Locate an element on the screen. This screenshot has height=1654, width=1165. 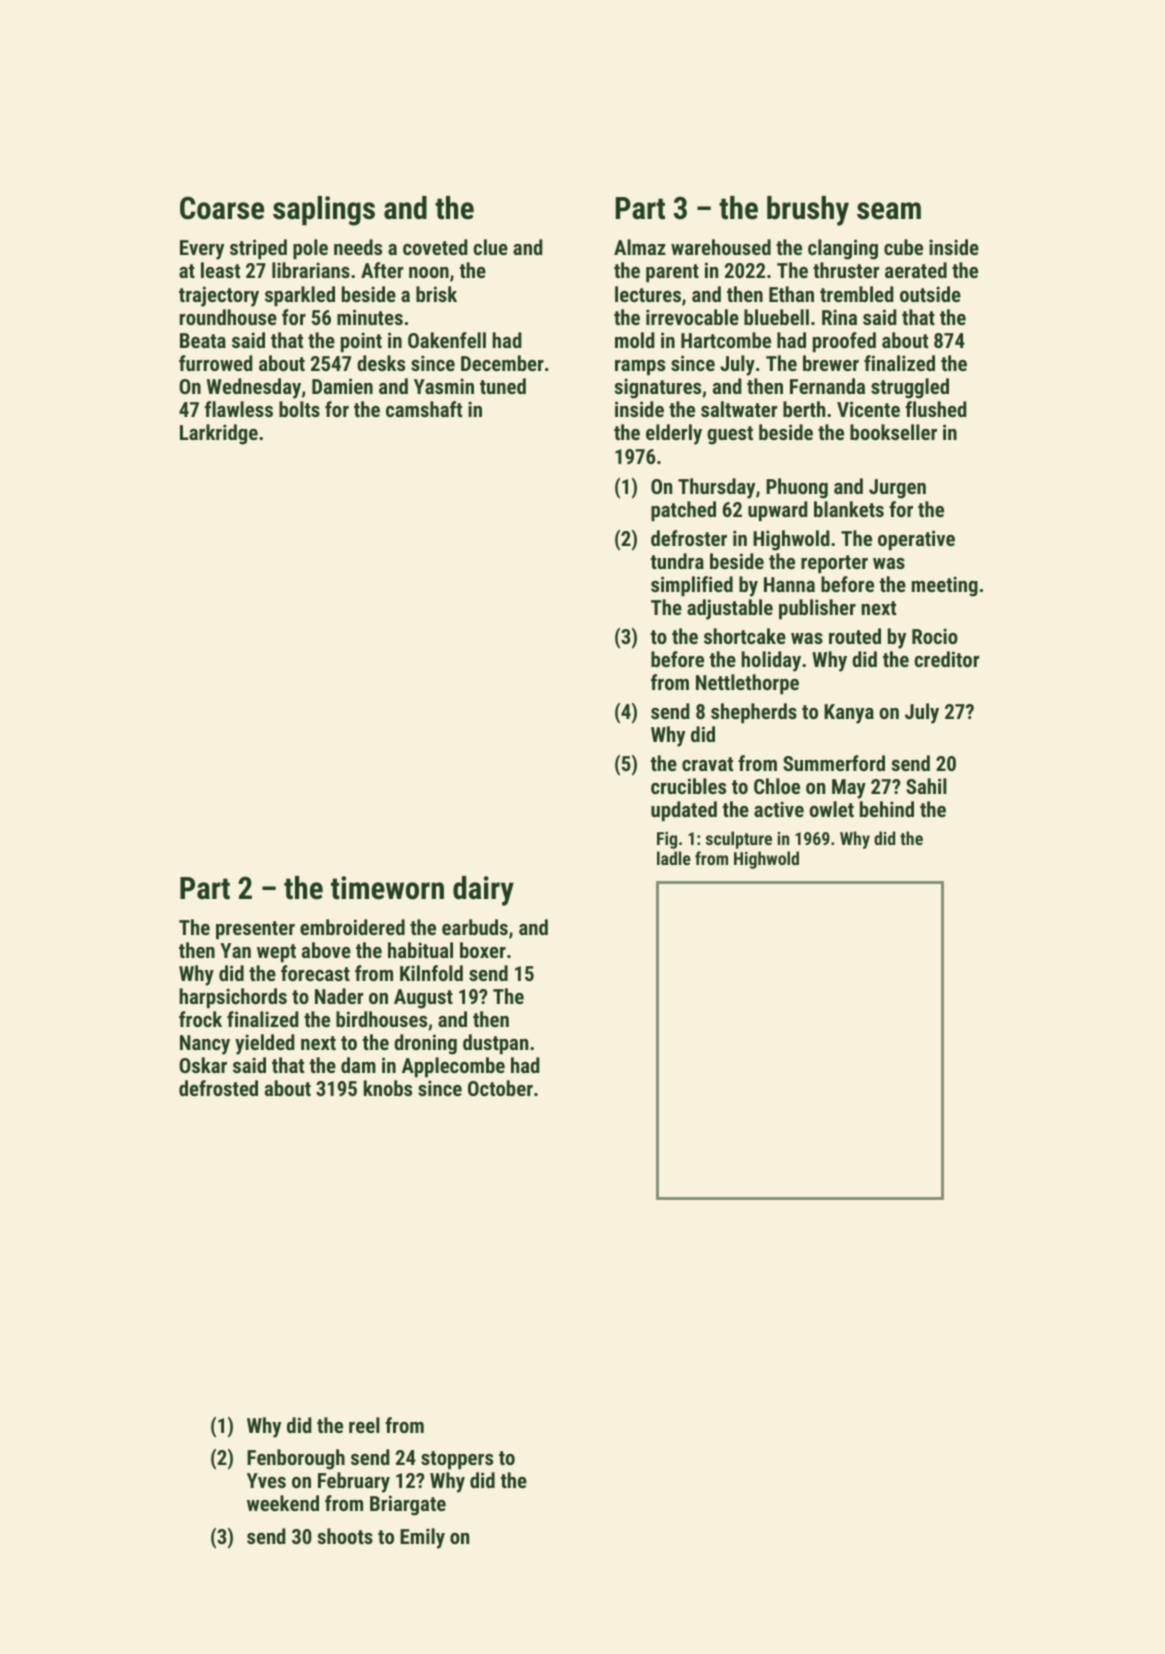
sculpture is located at coordinates (739, 840).
